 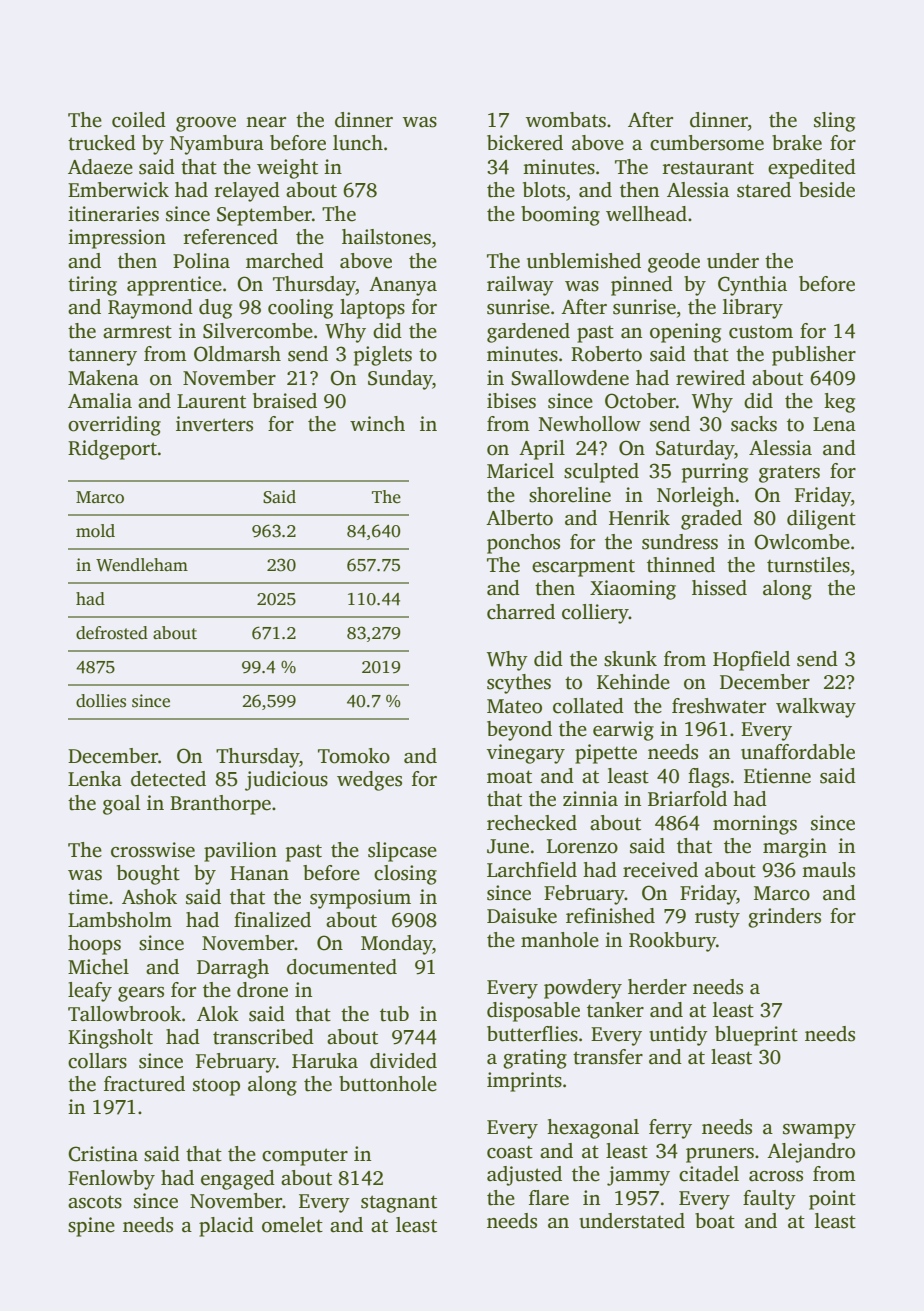 I want to click on wellhead, so click(x=646, y=214).
